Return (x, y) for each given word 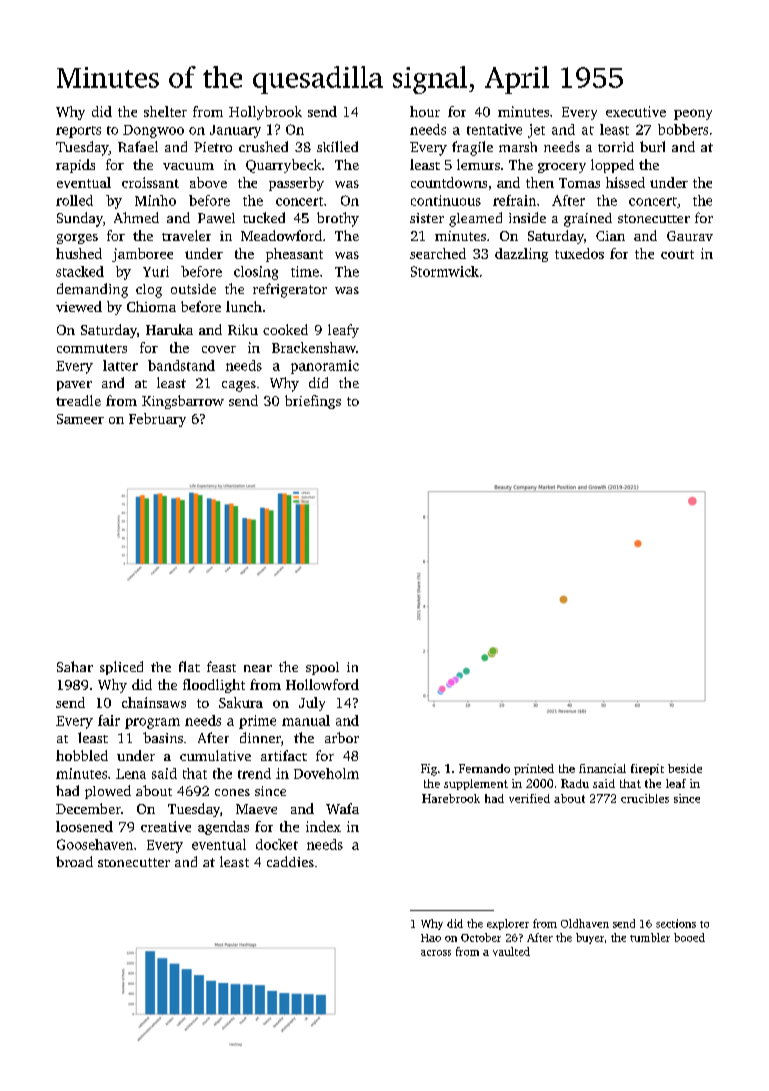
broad (74, 861)
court (677, 254)
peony (693, 114)
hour (425, 111)
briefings (313, 402)
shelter (165, 111)
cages (239, 386)
